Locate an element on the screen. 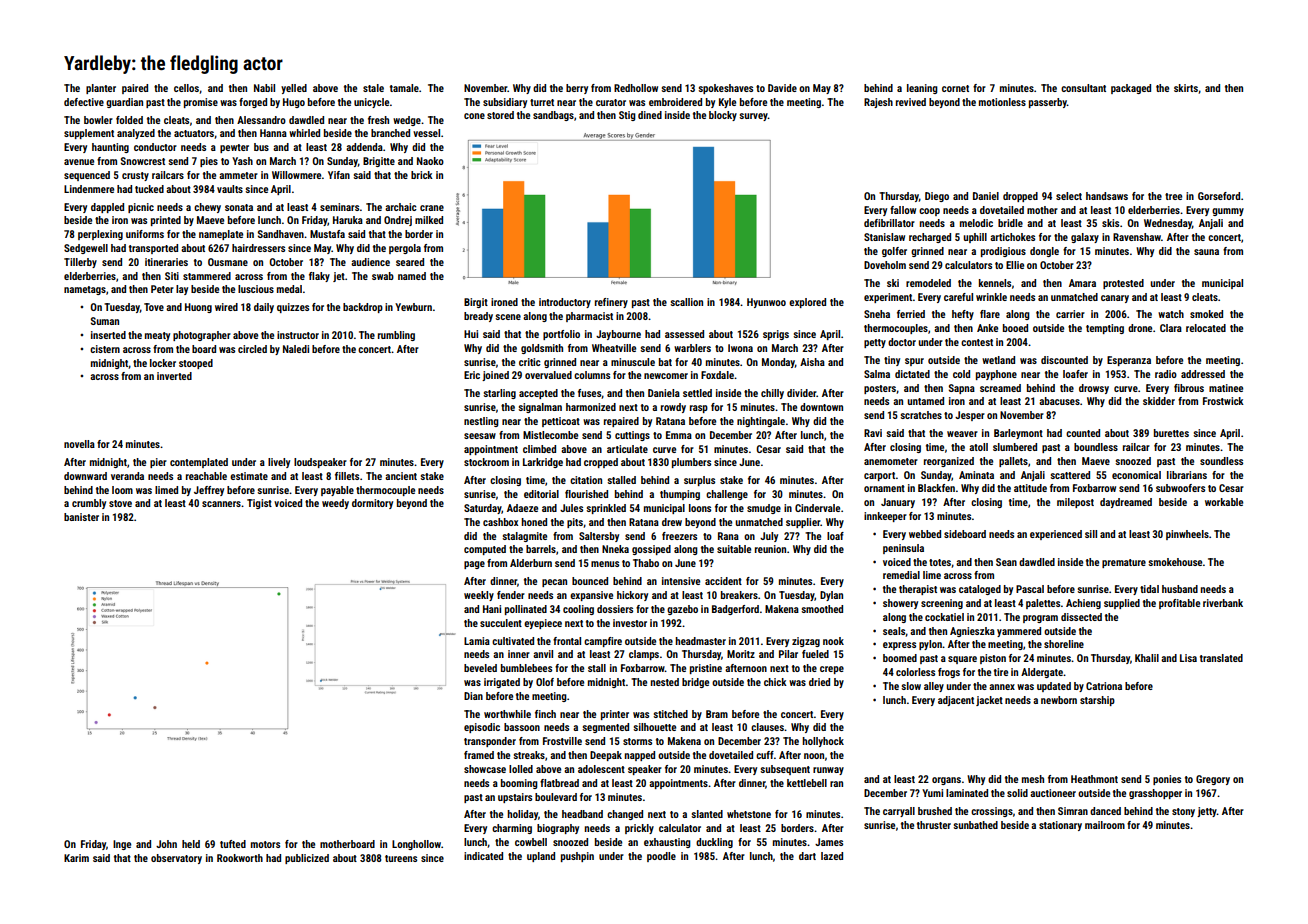 Image resolution: width=1308 pixels, height=924 pixels. Karim is located at coordinates (76, 858).
